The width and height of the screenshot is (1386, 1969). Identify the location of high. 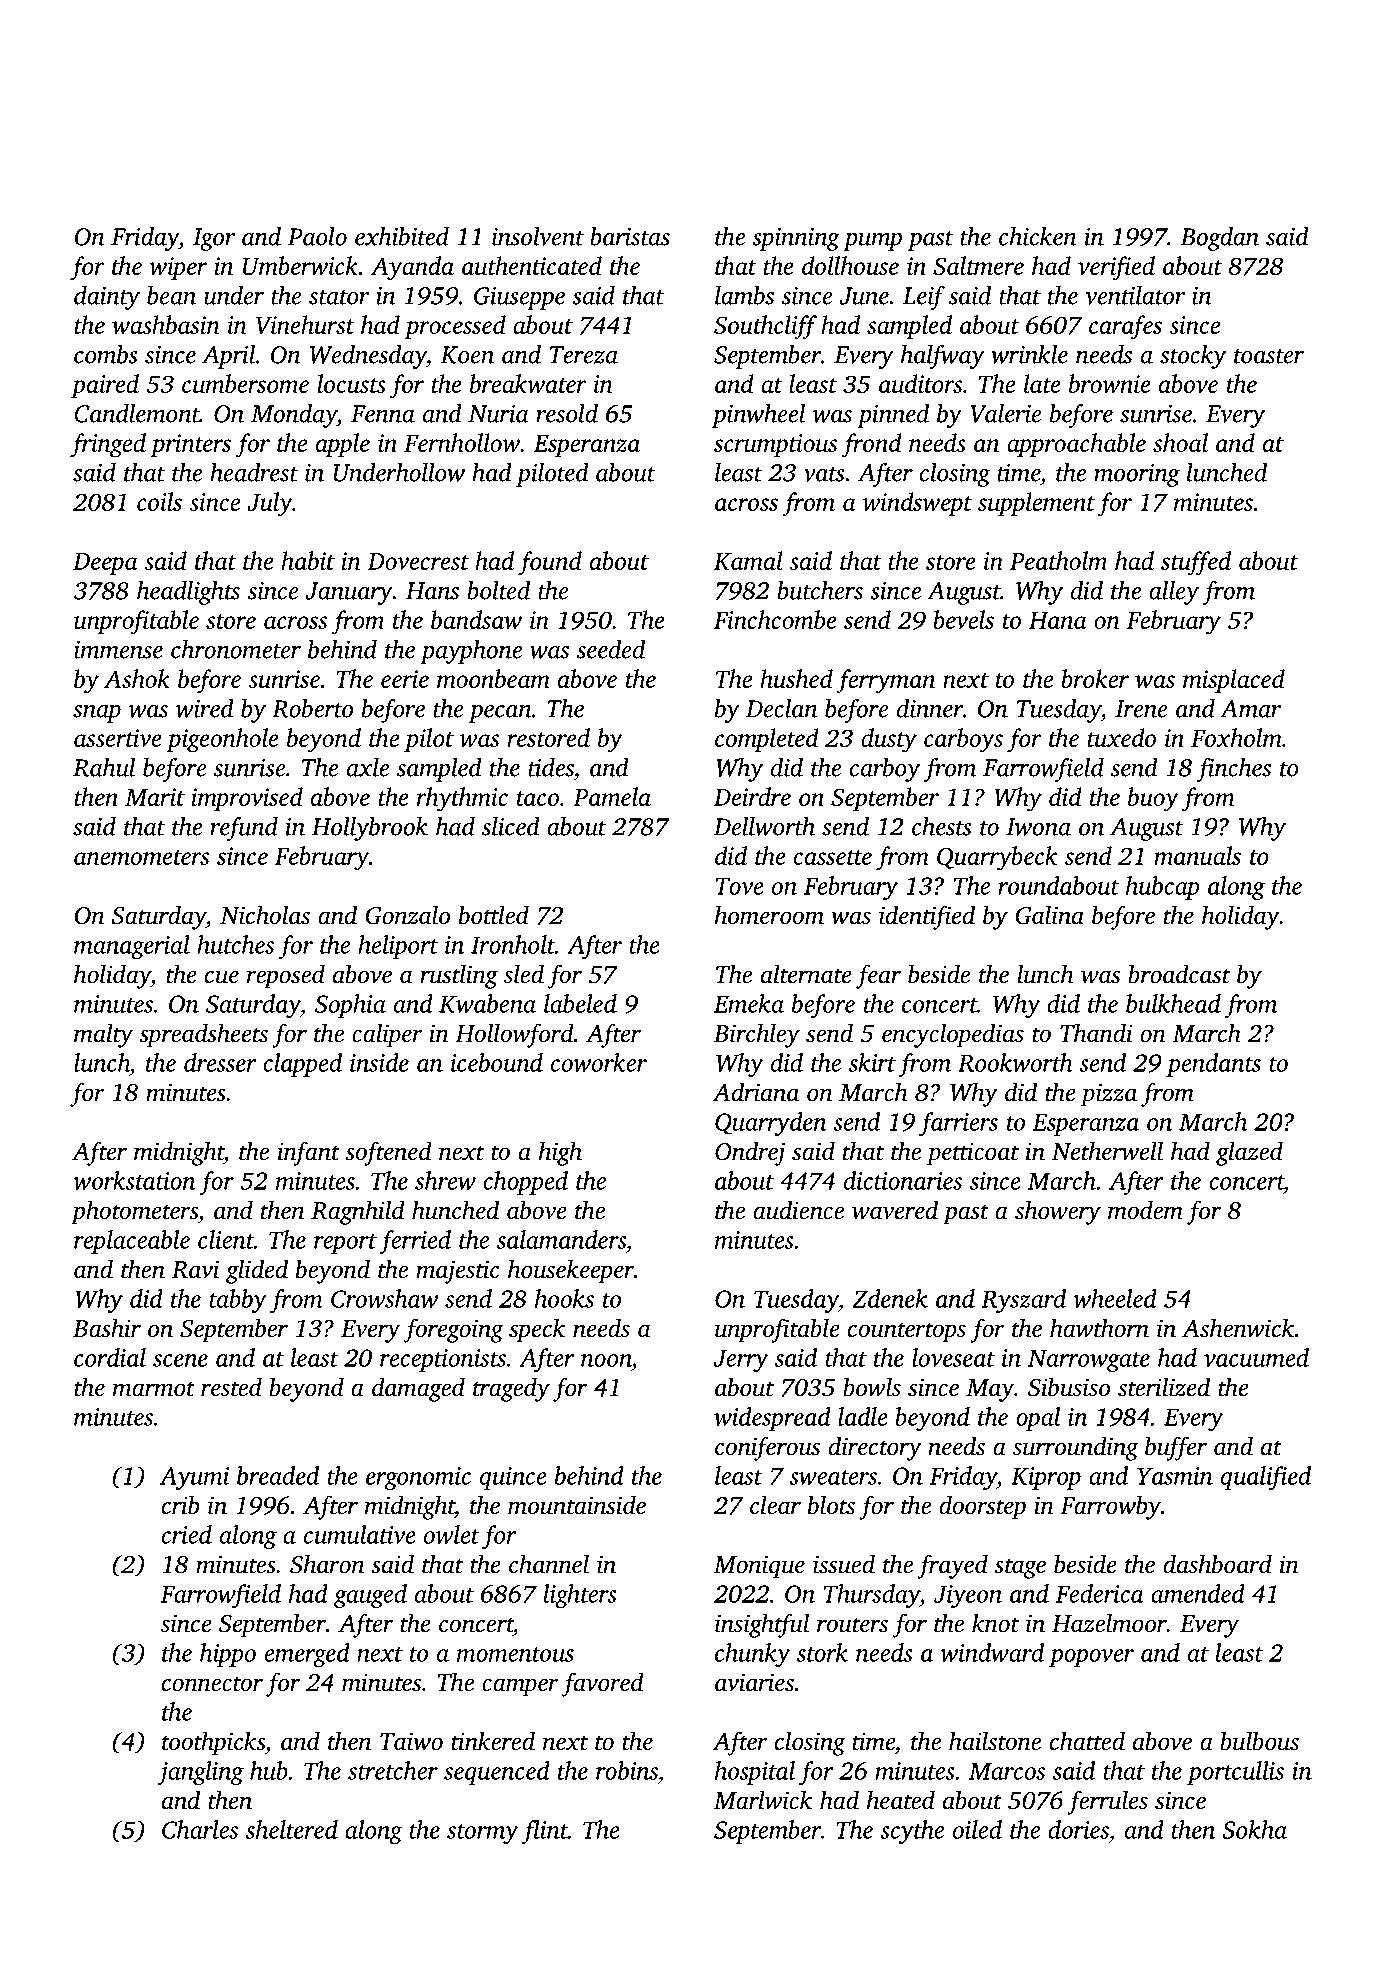
(560, 1153).
